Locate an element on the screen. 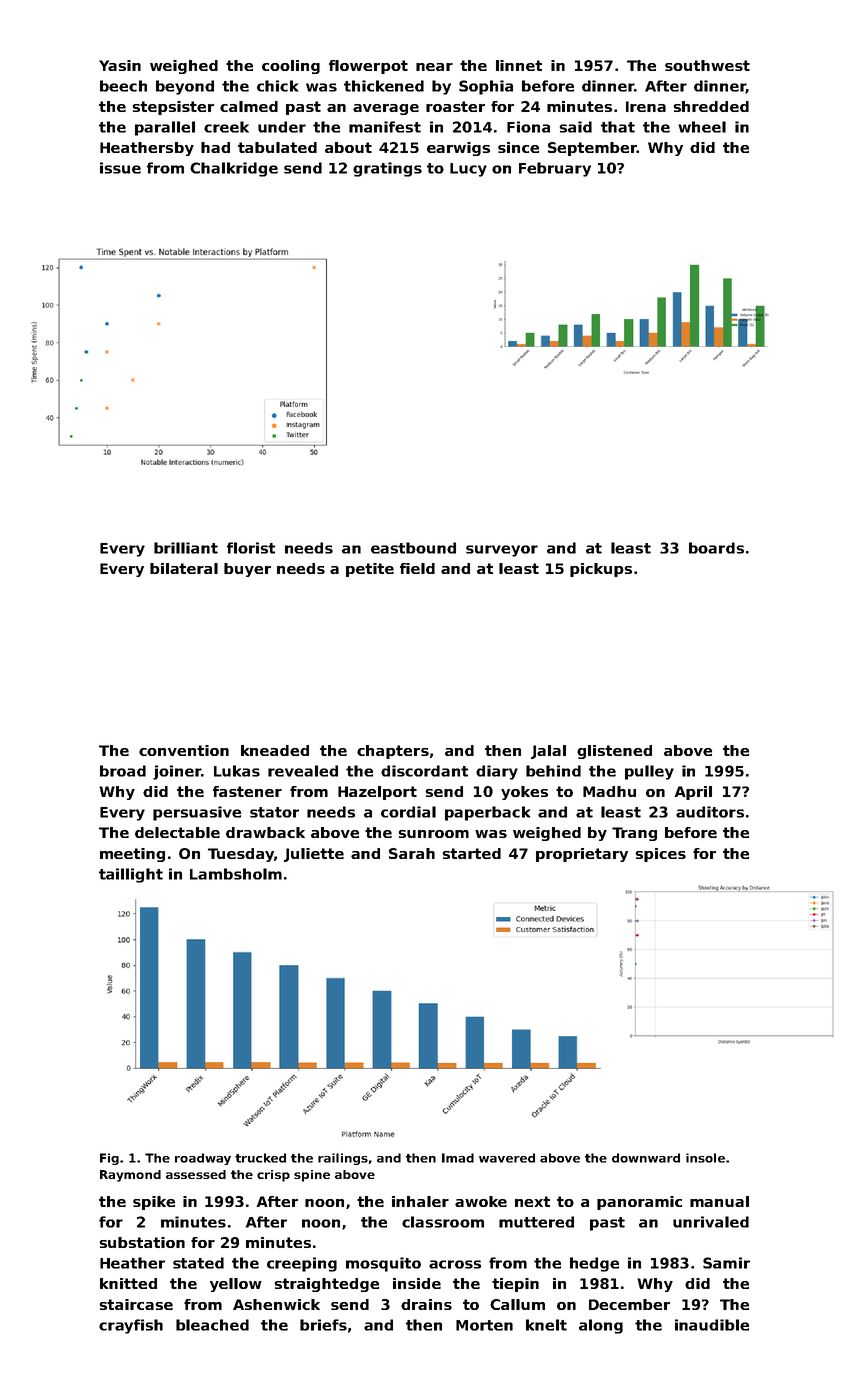 The height and width of the screenshot is (1400, 849). southwest is located at coordinates (707, 65).
